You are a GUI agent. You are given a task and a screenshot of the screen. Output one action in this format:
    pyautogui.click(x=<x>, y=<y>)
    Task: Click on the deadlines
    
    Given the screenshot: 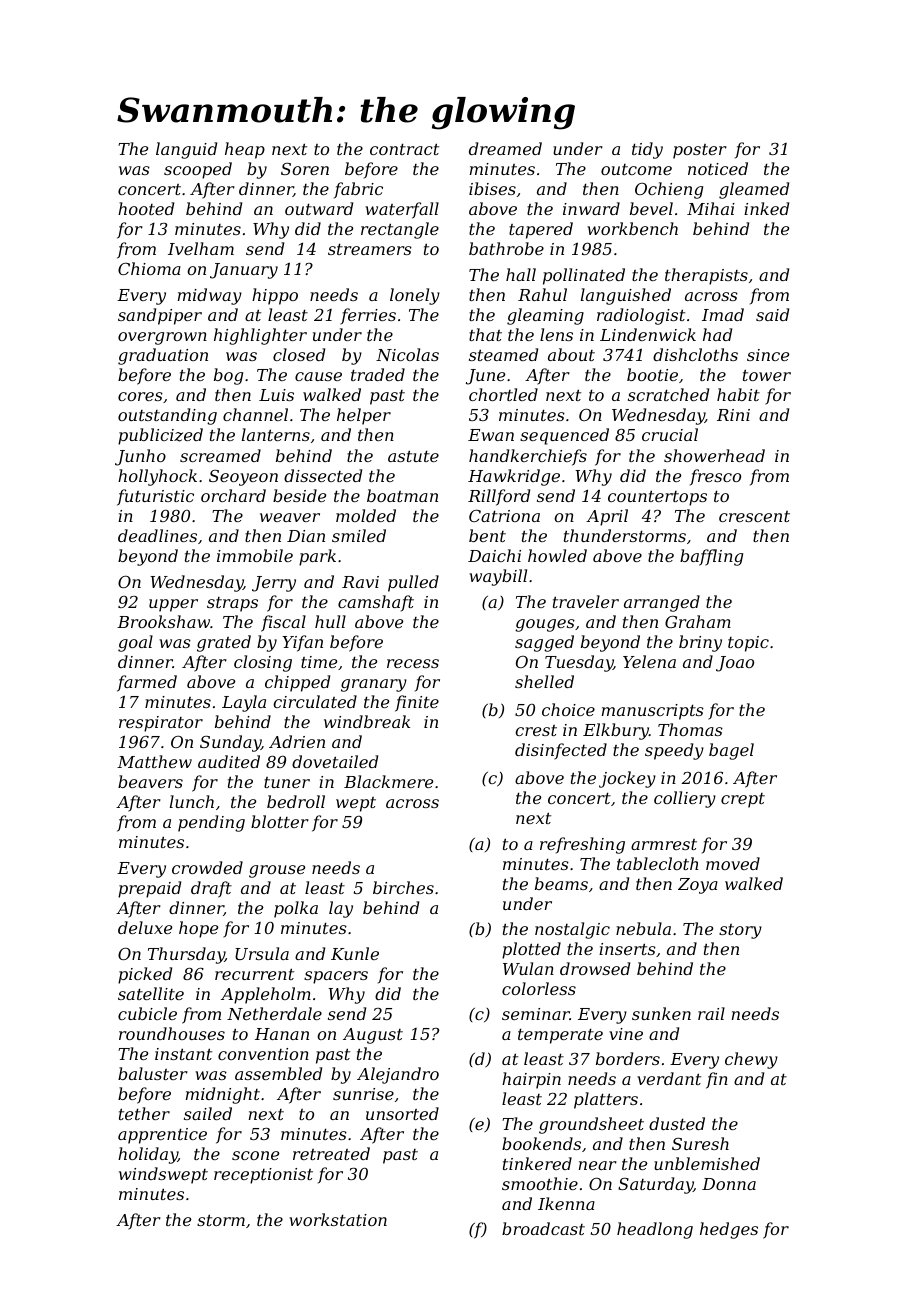 What is the action you would take?
    pyautogui.click(x=157, y=535)
